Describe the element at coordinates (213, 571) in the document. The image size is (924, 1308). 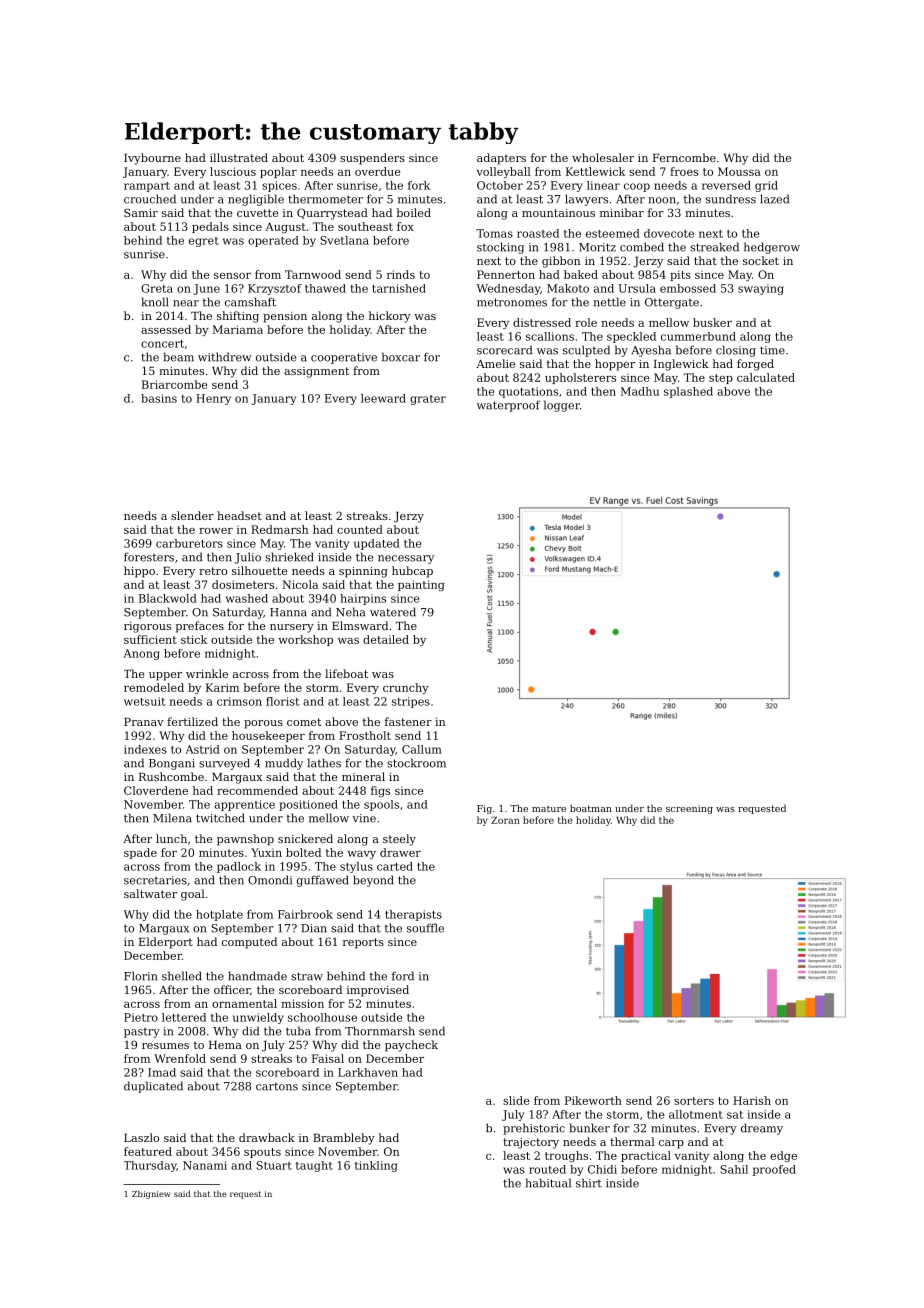
I see `retro` at that location.
